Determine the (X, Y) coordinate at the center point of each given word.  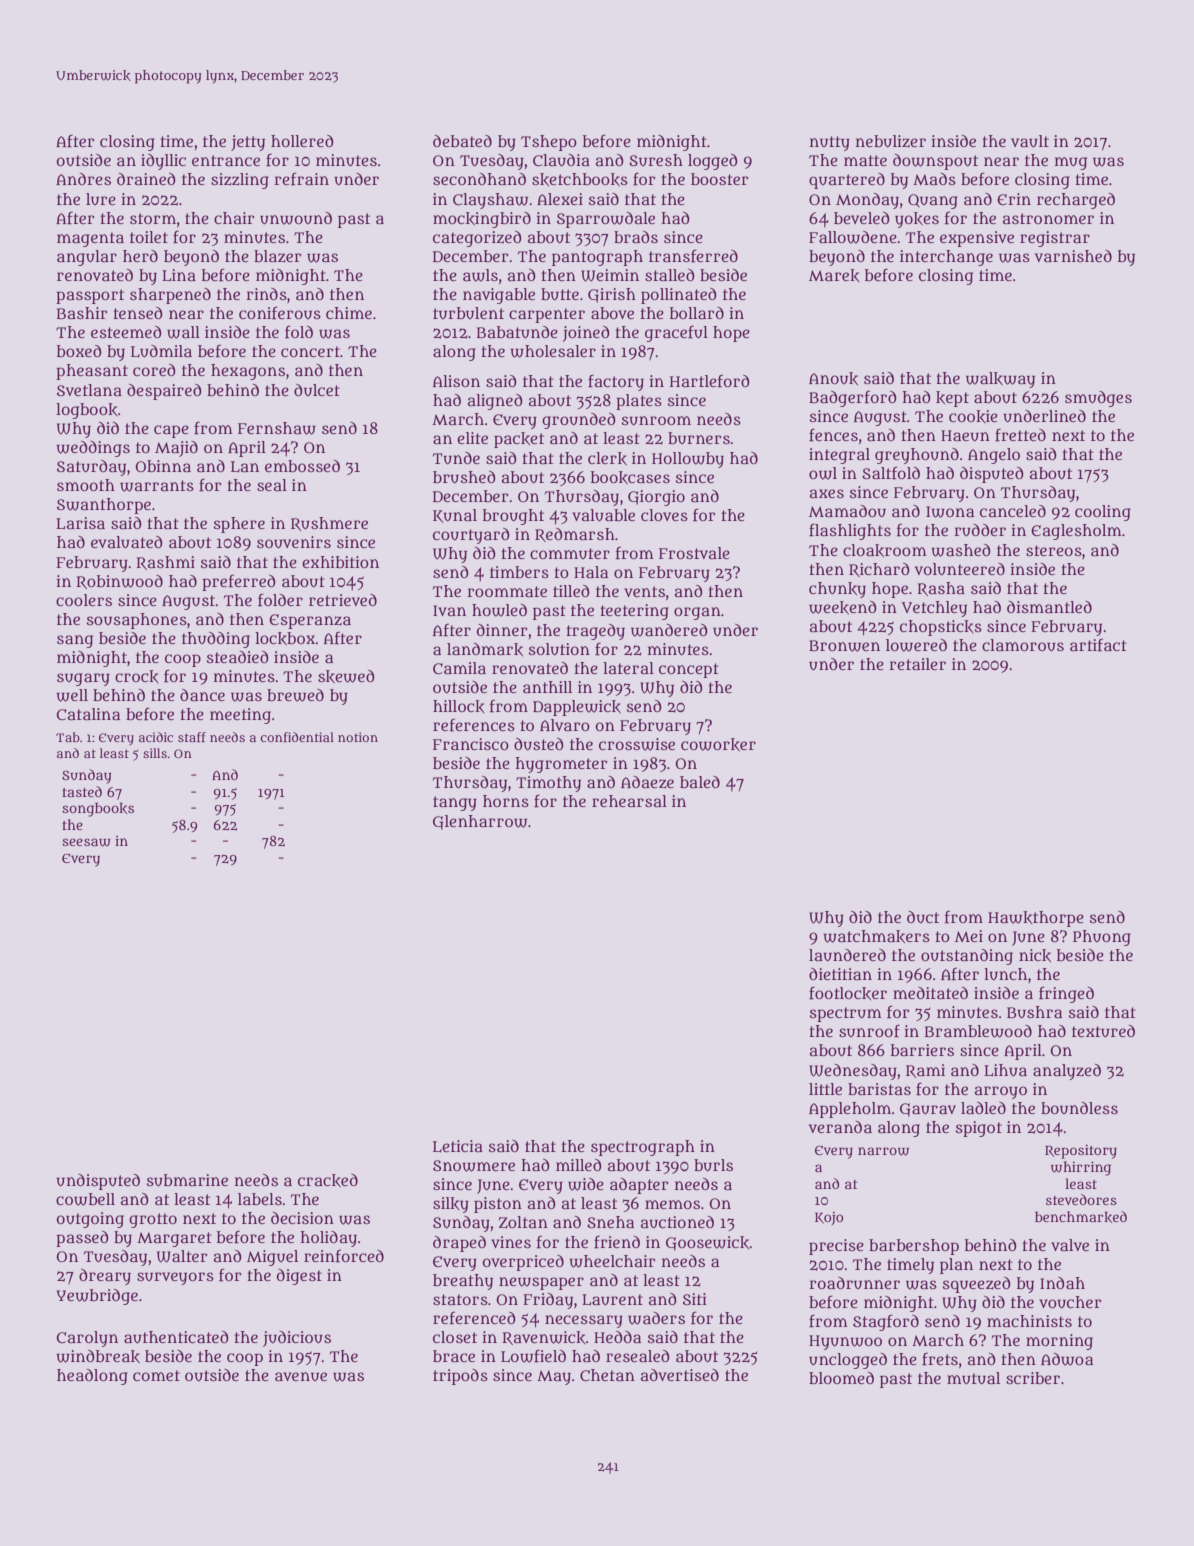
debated (462, 141)
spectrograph (643, 1148)
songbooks (98, 810)
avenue (301, 1376)
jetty (248, 143)
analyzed (1067, 1072)
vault (1030, 141)
